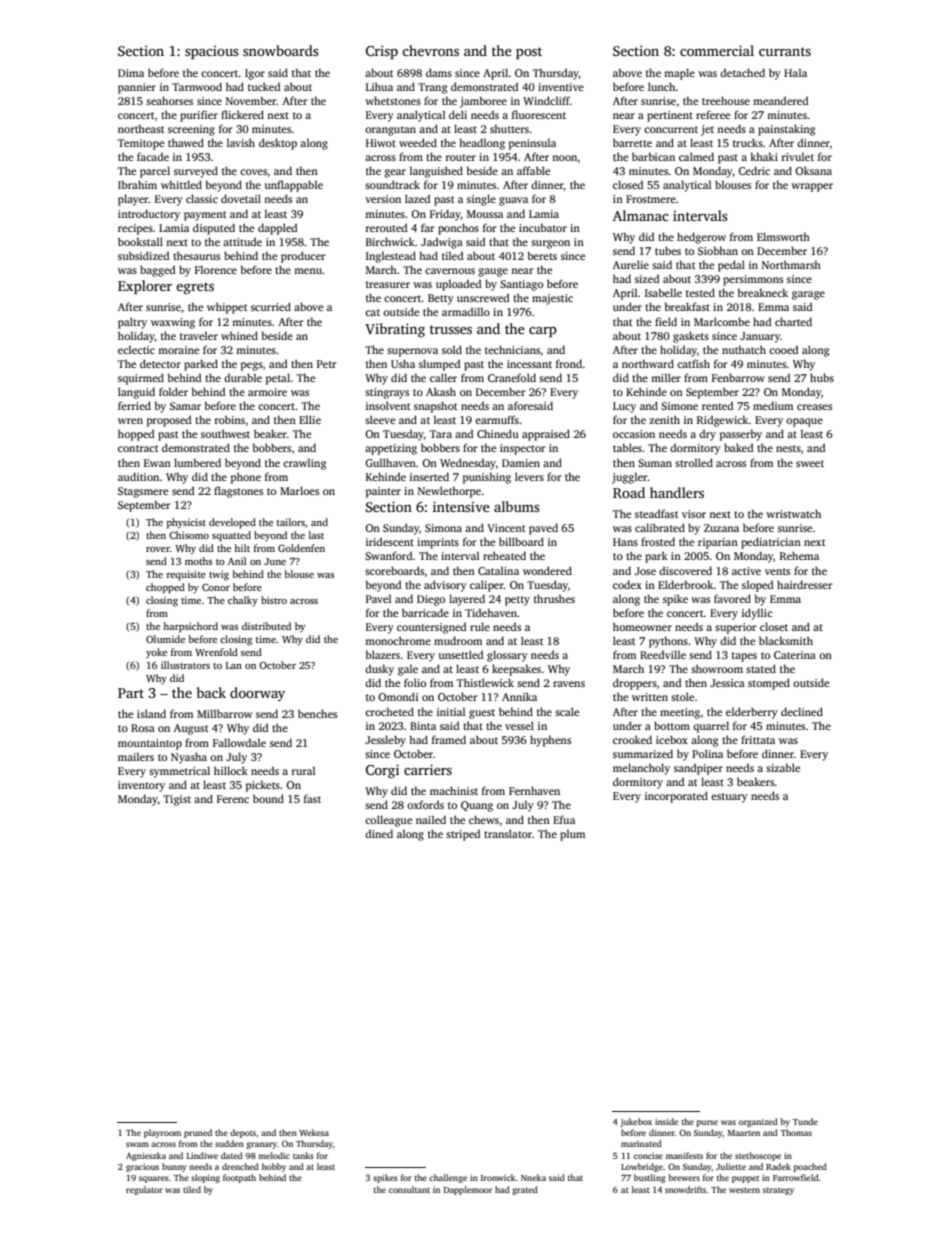 The width and height of the screenshot is (952, 1233). Describe the element at coordinates (177, 800) in the screenshot. I see `Tigist` at that location.
